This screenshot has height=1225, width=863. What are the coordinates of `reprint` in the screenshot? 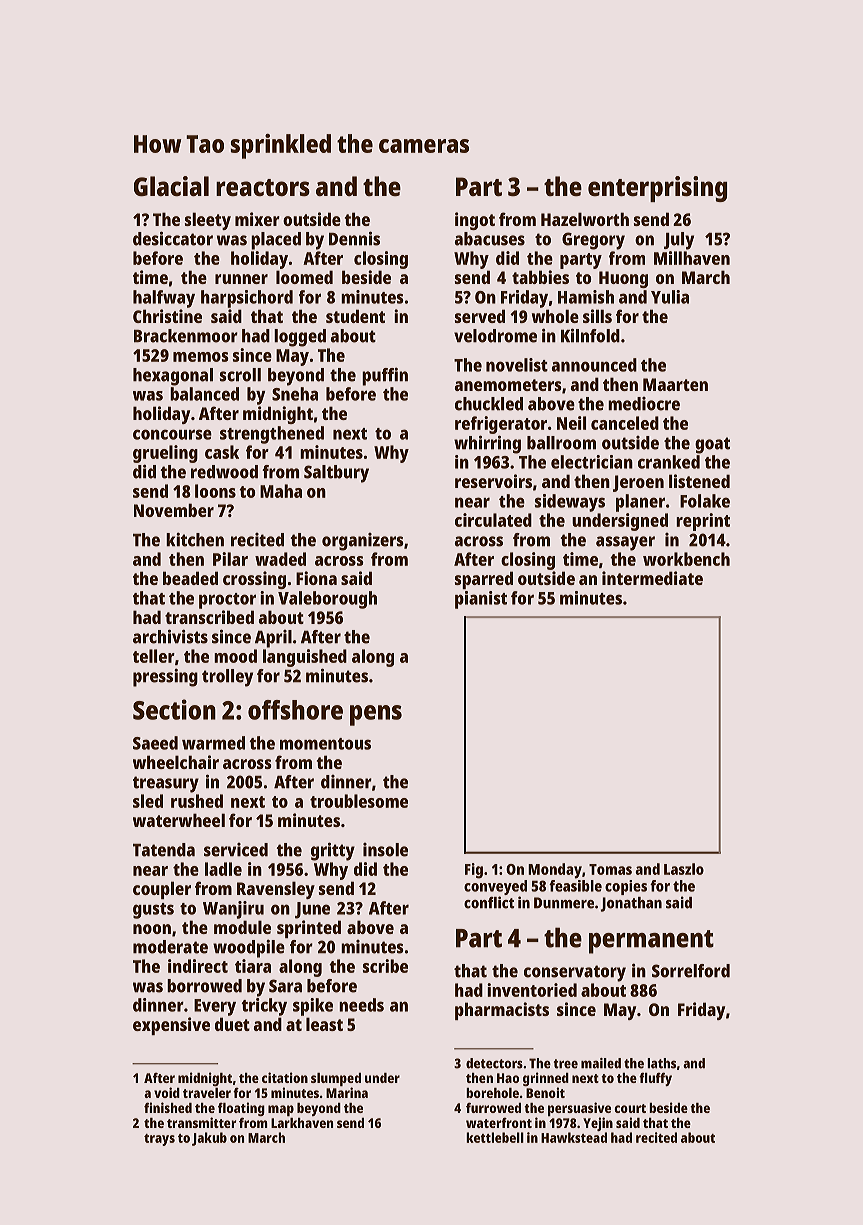 It's located at (703, 522).
